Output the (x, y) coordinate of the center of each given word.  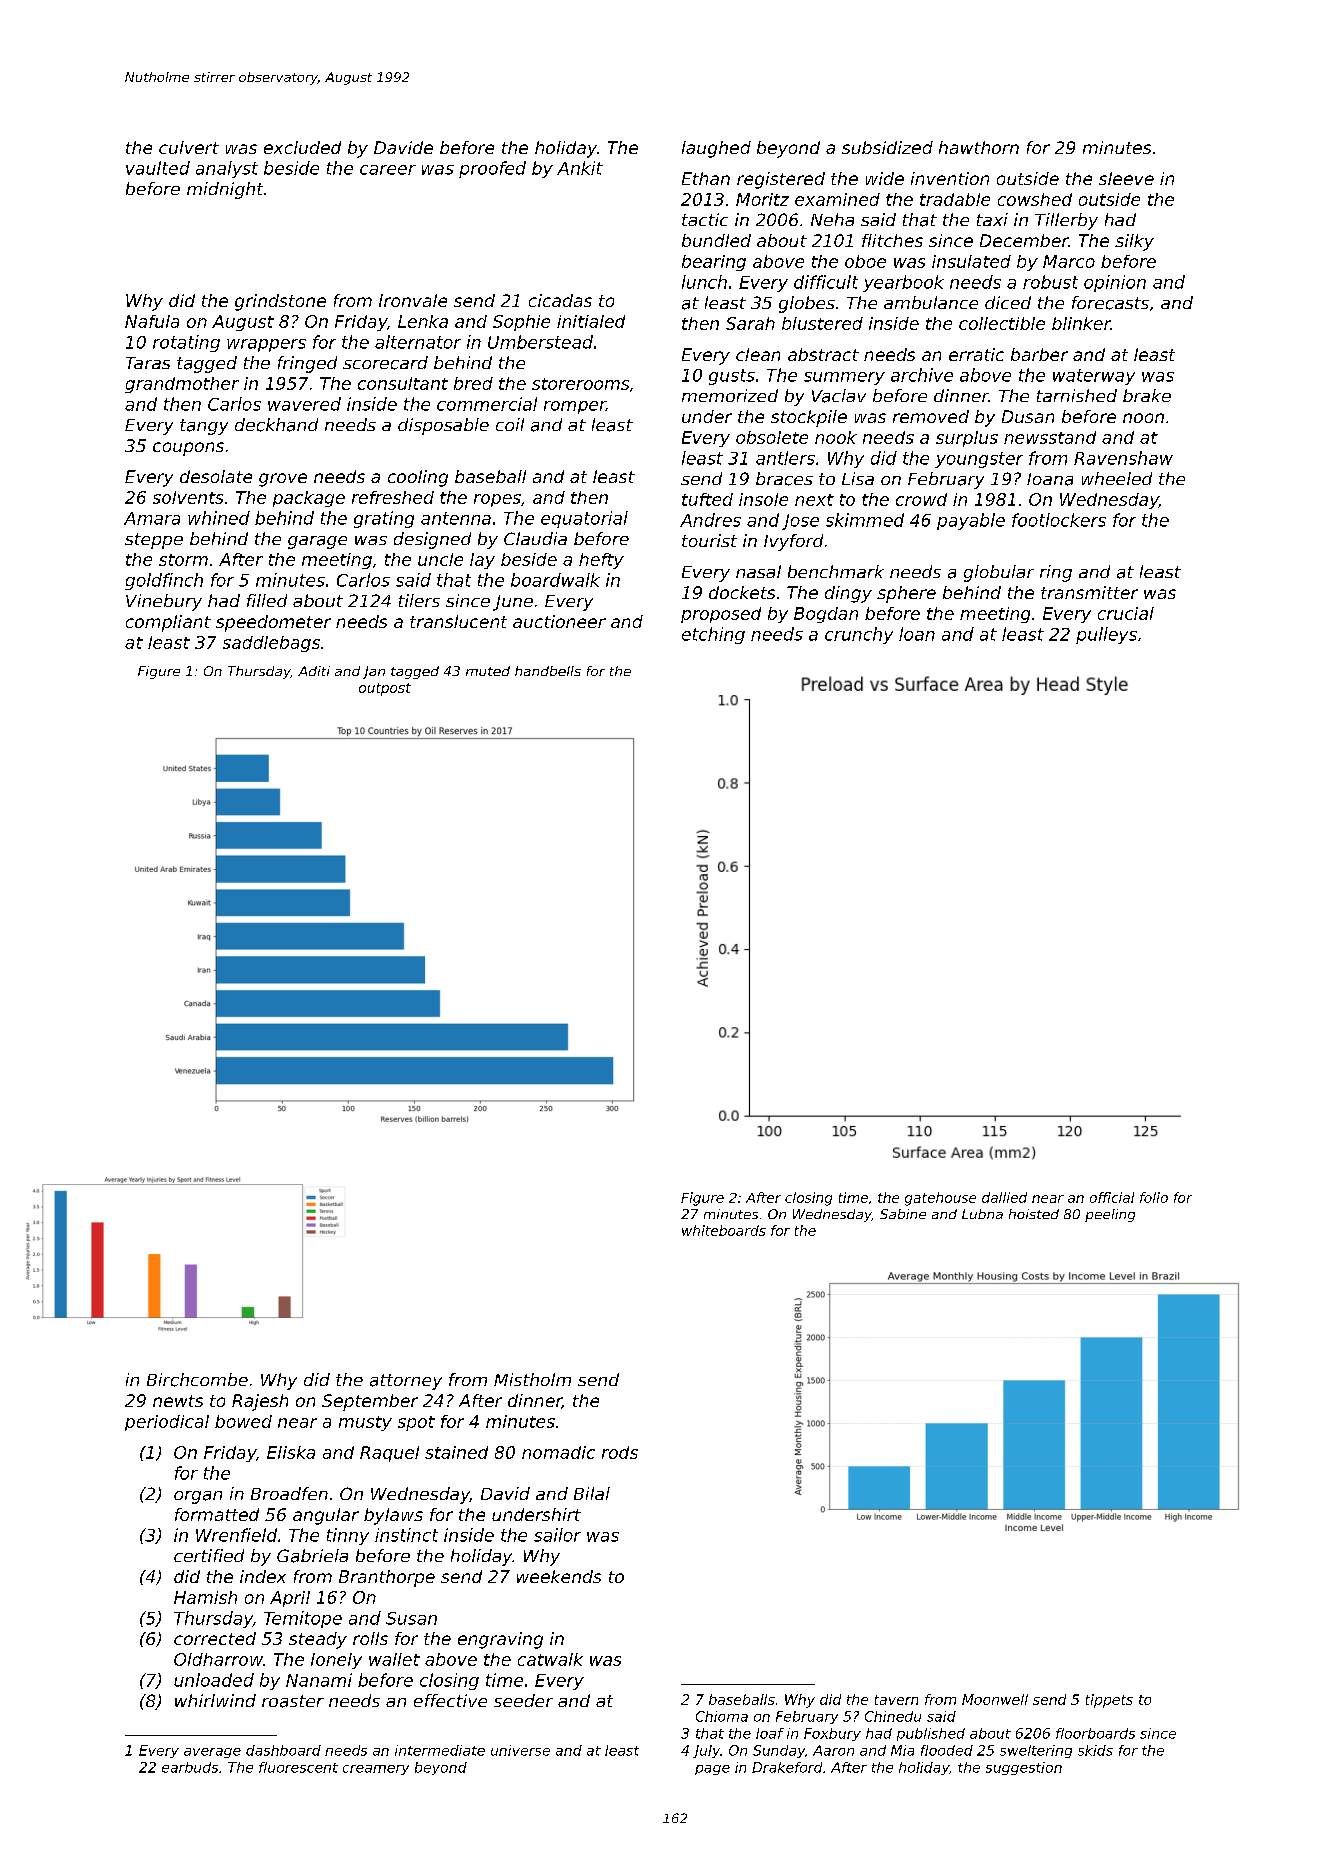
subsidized (887, 147)
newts (178, 1401)
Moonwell (995, 1699)
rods (620, 1452)
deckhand (276, 425)
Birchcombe (197, 1380)
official (1112, 1197)
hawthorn (979, 147)
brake (1147, 395)
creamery (376, 1770)
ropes (497, 500)
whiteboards (724, 1230)
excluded (302, 147)
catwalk (550, 1659)
